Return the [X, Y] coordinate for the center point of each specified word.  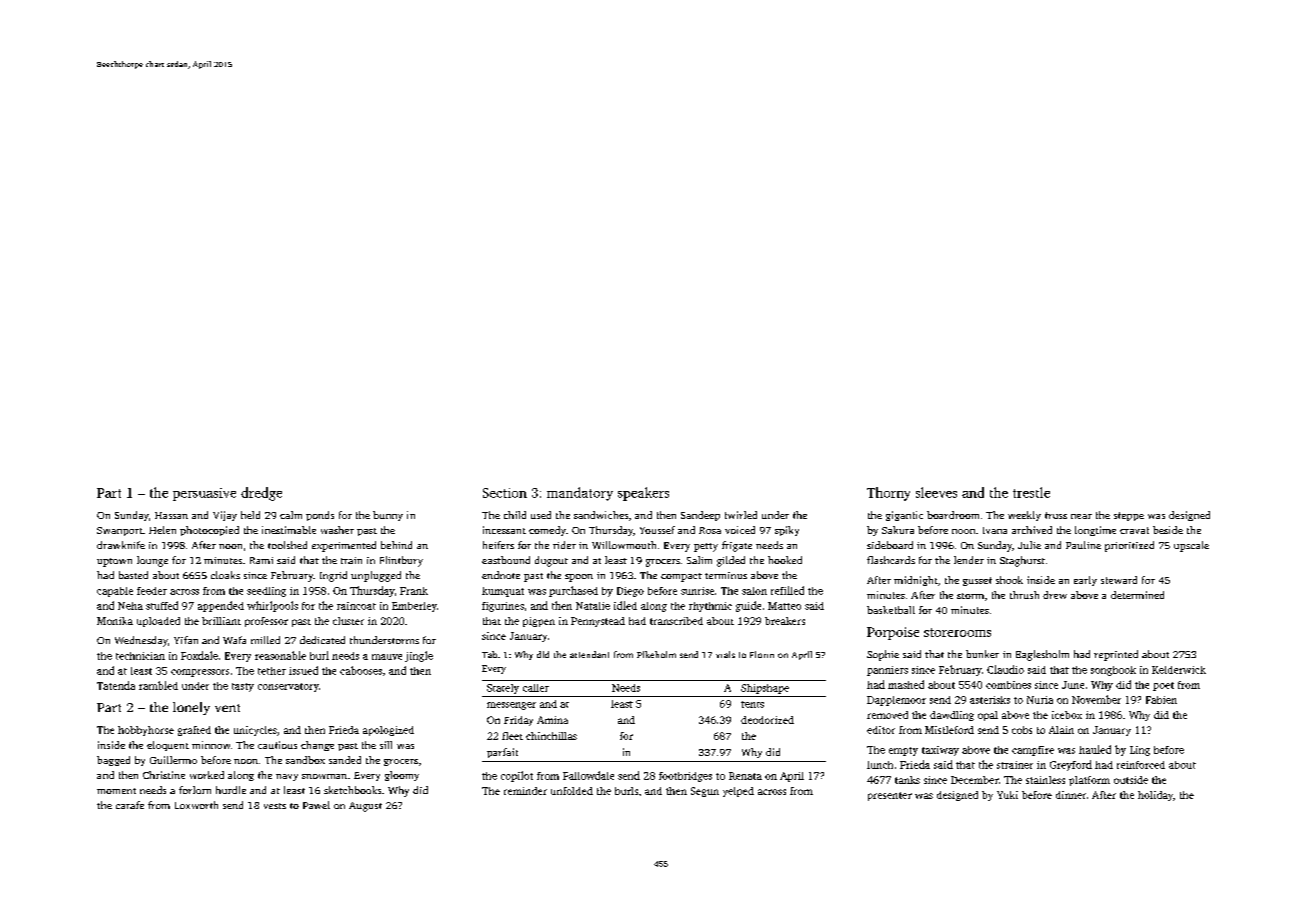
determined [1137, 595]
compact [681, 577]
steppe [1129, 516]
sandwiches [601, 515]
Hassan [171, 515]
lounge [152, 561]
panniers [887, 671]
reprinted [1116, 655]
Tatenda [116, 685]
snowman [324, 776]
